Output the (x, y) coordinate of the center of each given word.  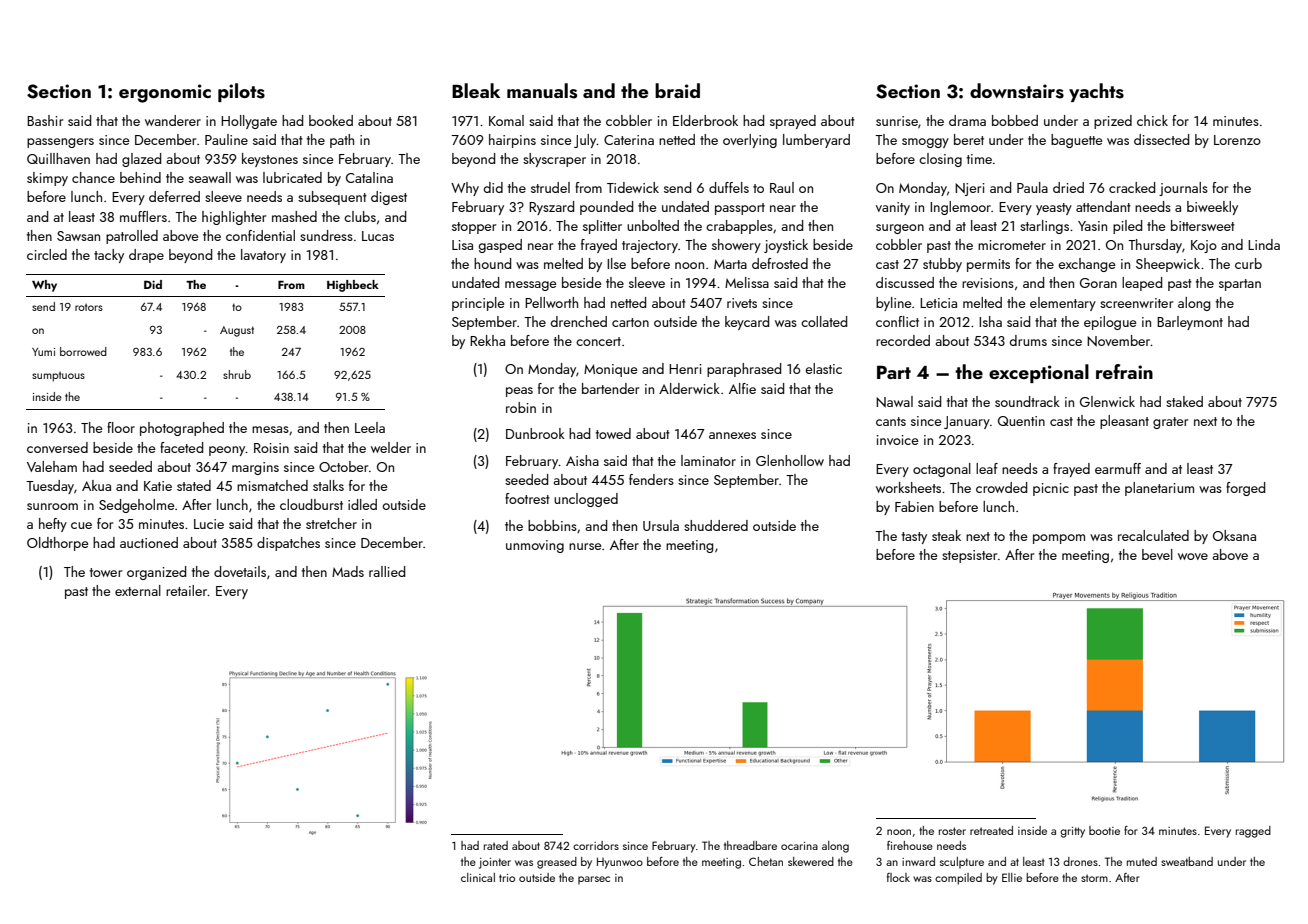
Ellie (1012, 877)
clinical (478, 877)
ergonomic (165, 93)
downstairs (1017, 91)
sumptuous (58, 377)
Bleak (476, 90)
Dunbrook (535, 433)
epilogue (1110, 323)
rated (496, 845)
